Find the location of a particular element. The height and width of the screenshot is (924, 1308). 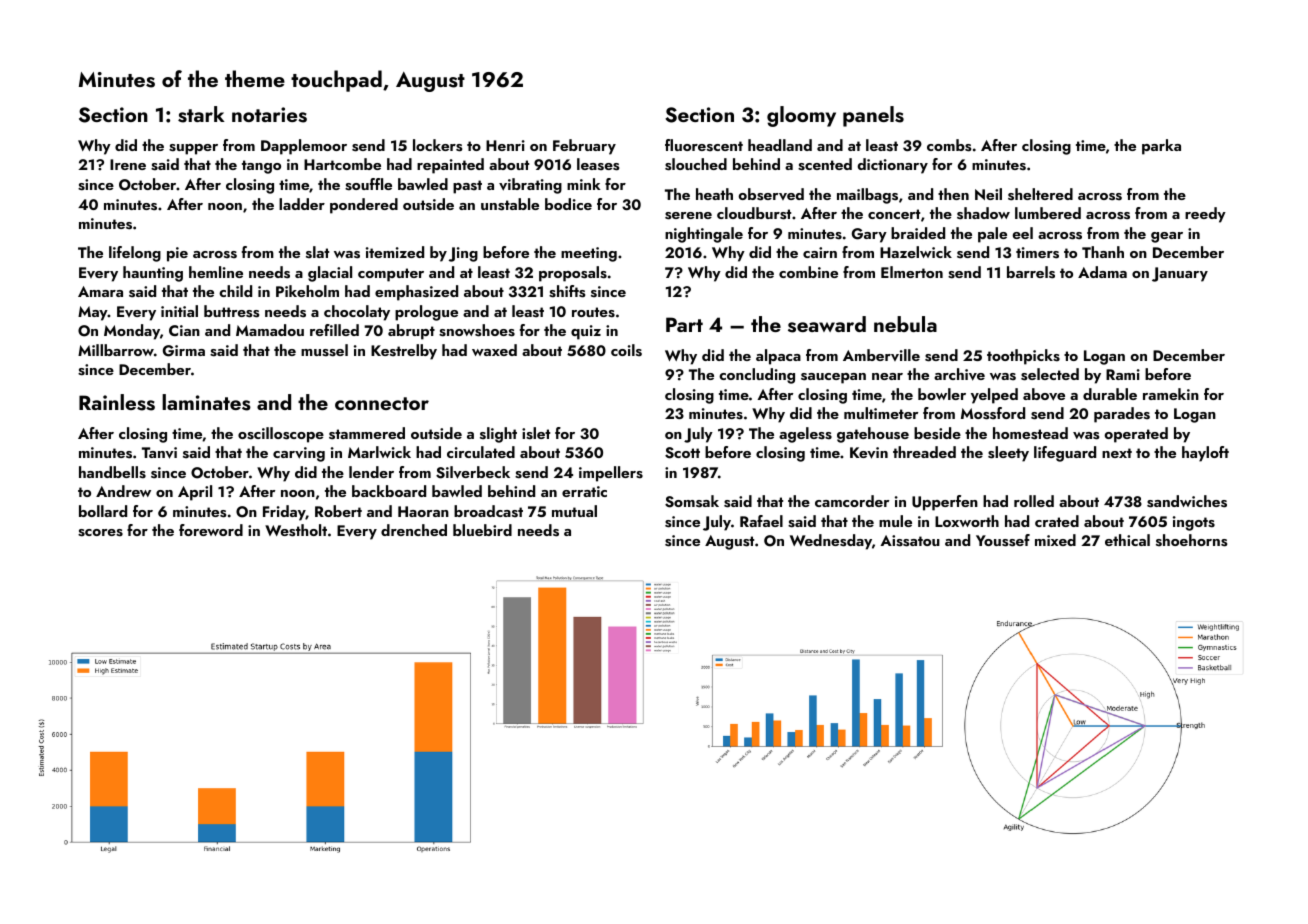

notaries is located at coordinates (269, 115).
